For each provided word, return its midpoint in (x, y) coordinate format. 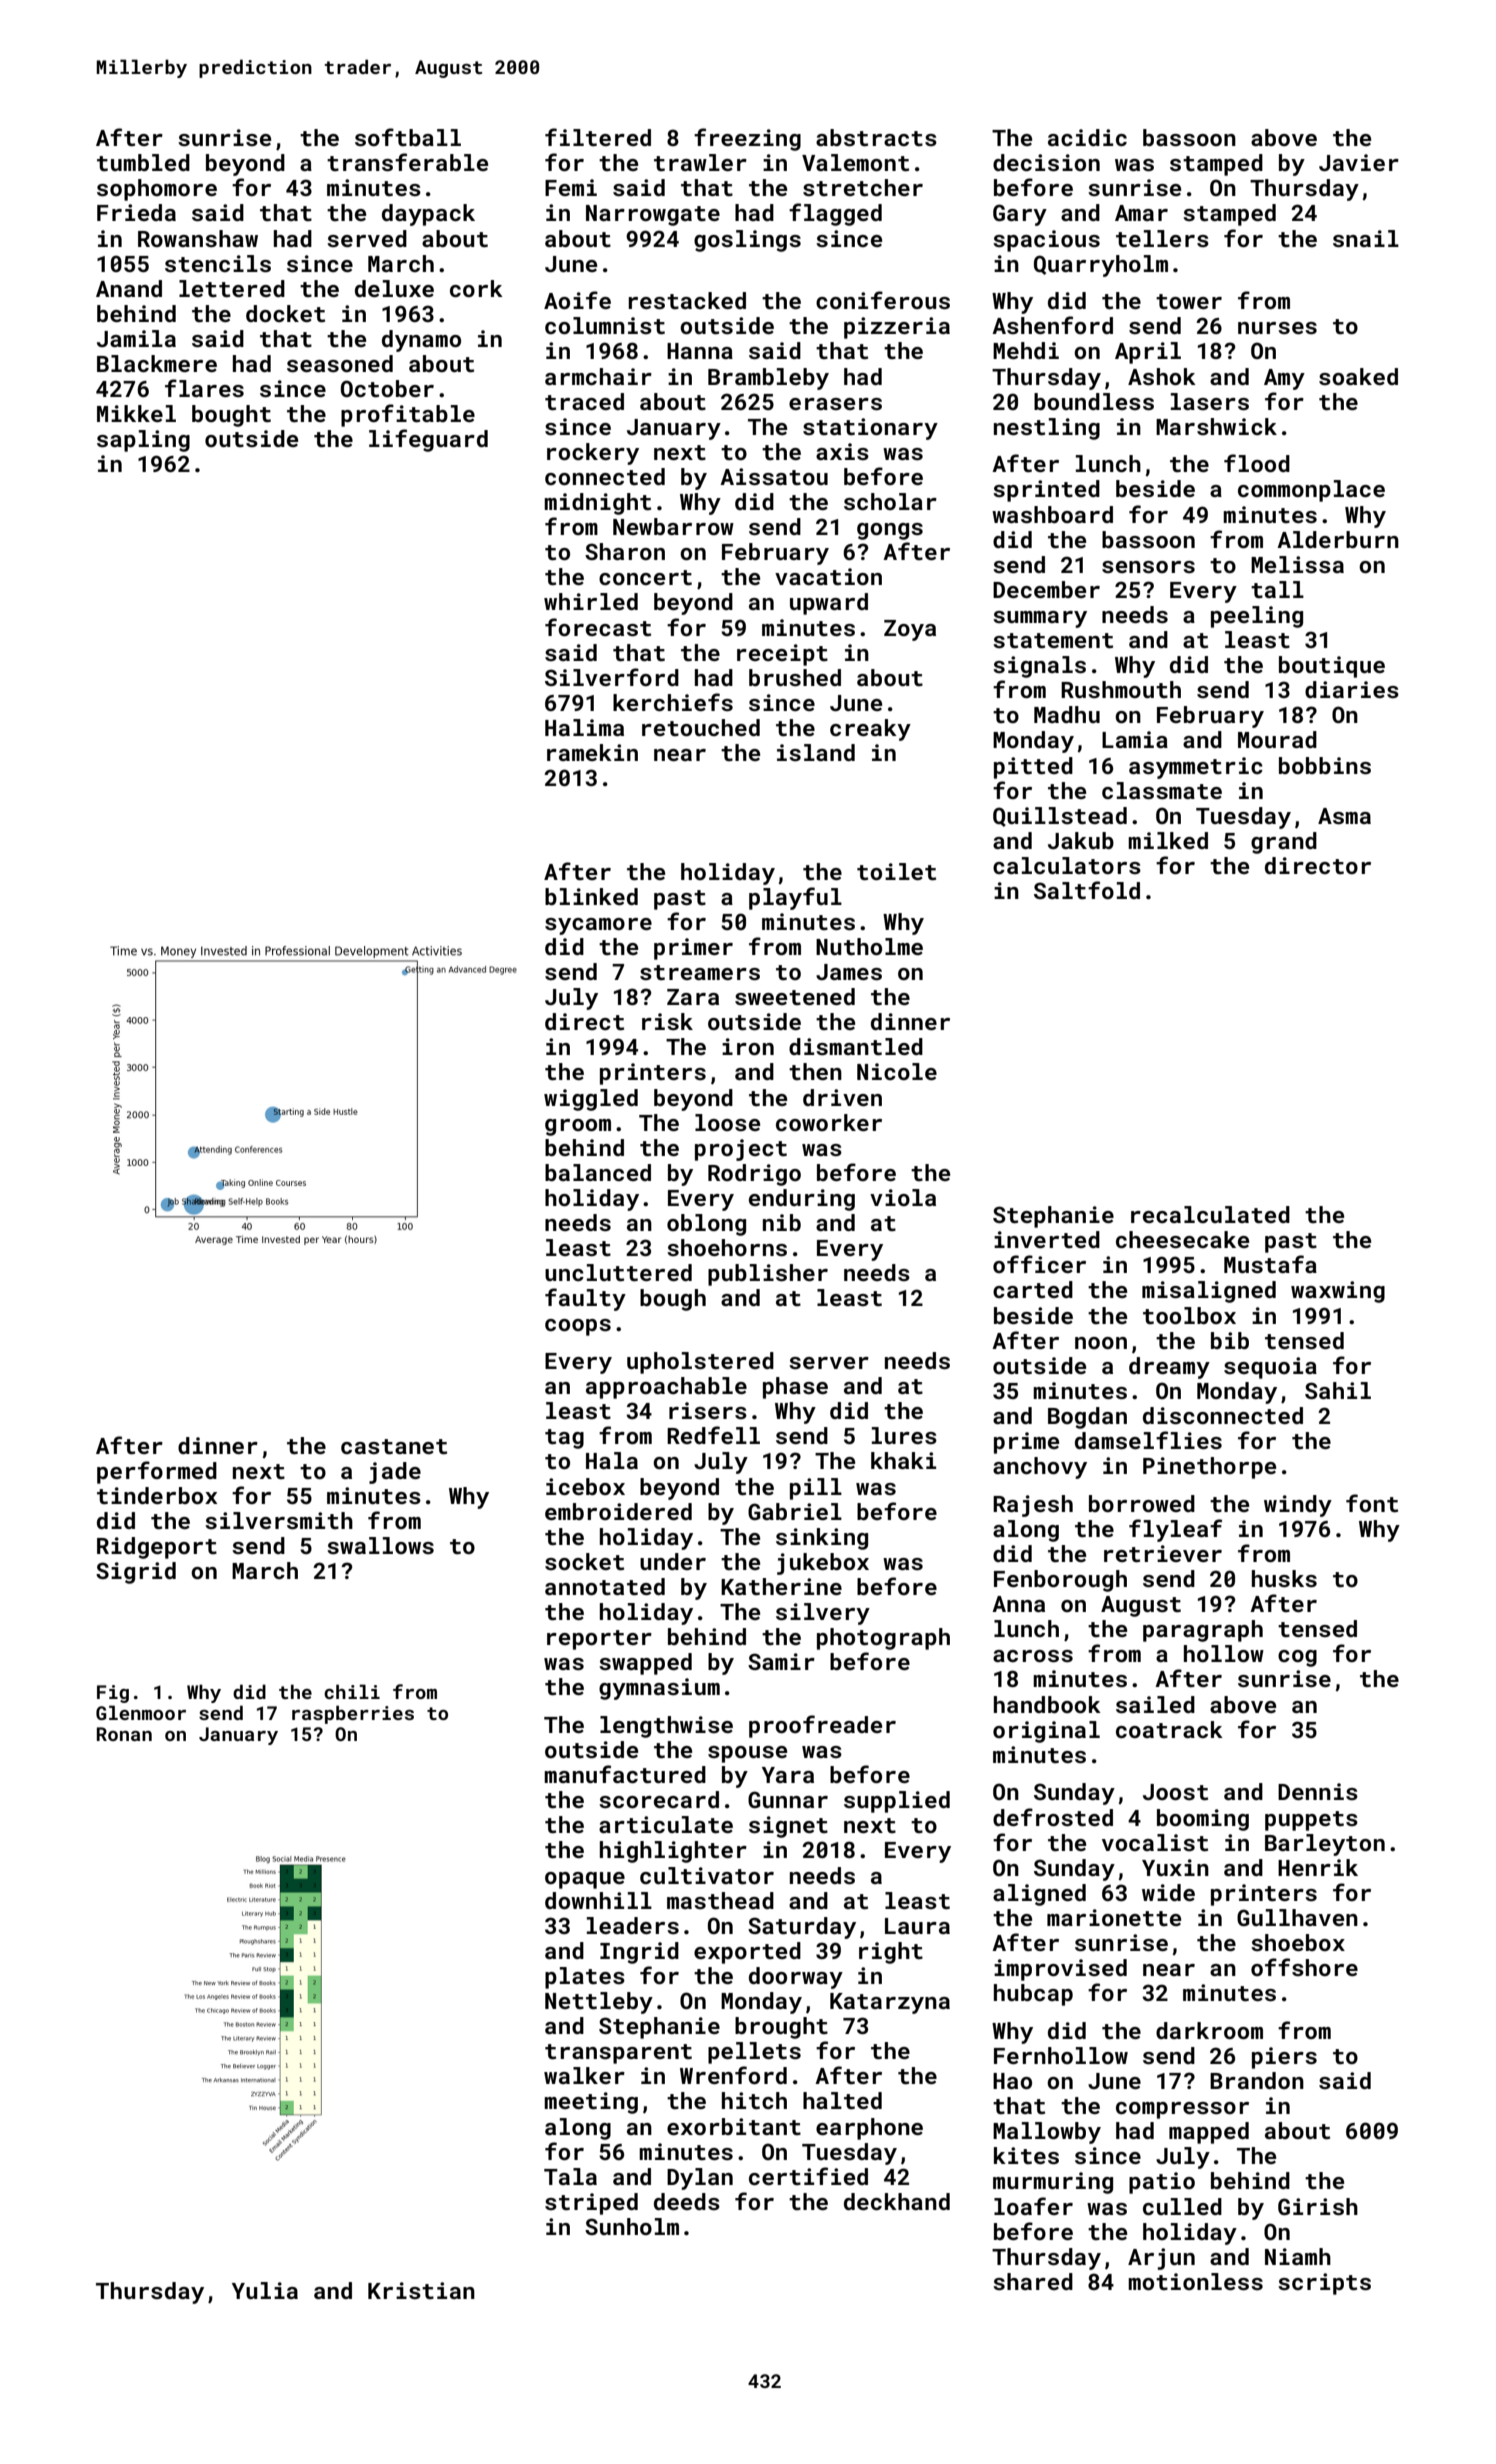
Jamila (136, 338)
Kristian (421, 2290)
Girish (1318, 2206)
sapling (143, 441)
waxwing (1338, 1292)
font (1372, 1503)
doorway (796, 1978)
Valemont (855, 162)
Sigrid (136, 1573)
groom (578, 1127)
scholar (890, 501)
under (673, 1561)
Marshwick (1216, 426)
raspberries (353, 1714)
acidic (1087, 137)
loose (727, 1122)
